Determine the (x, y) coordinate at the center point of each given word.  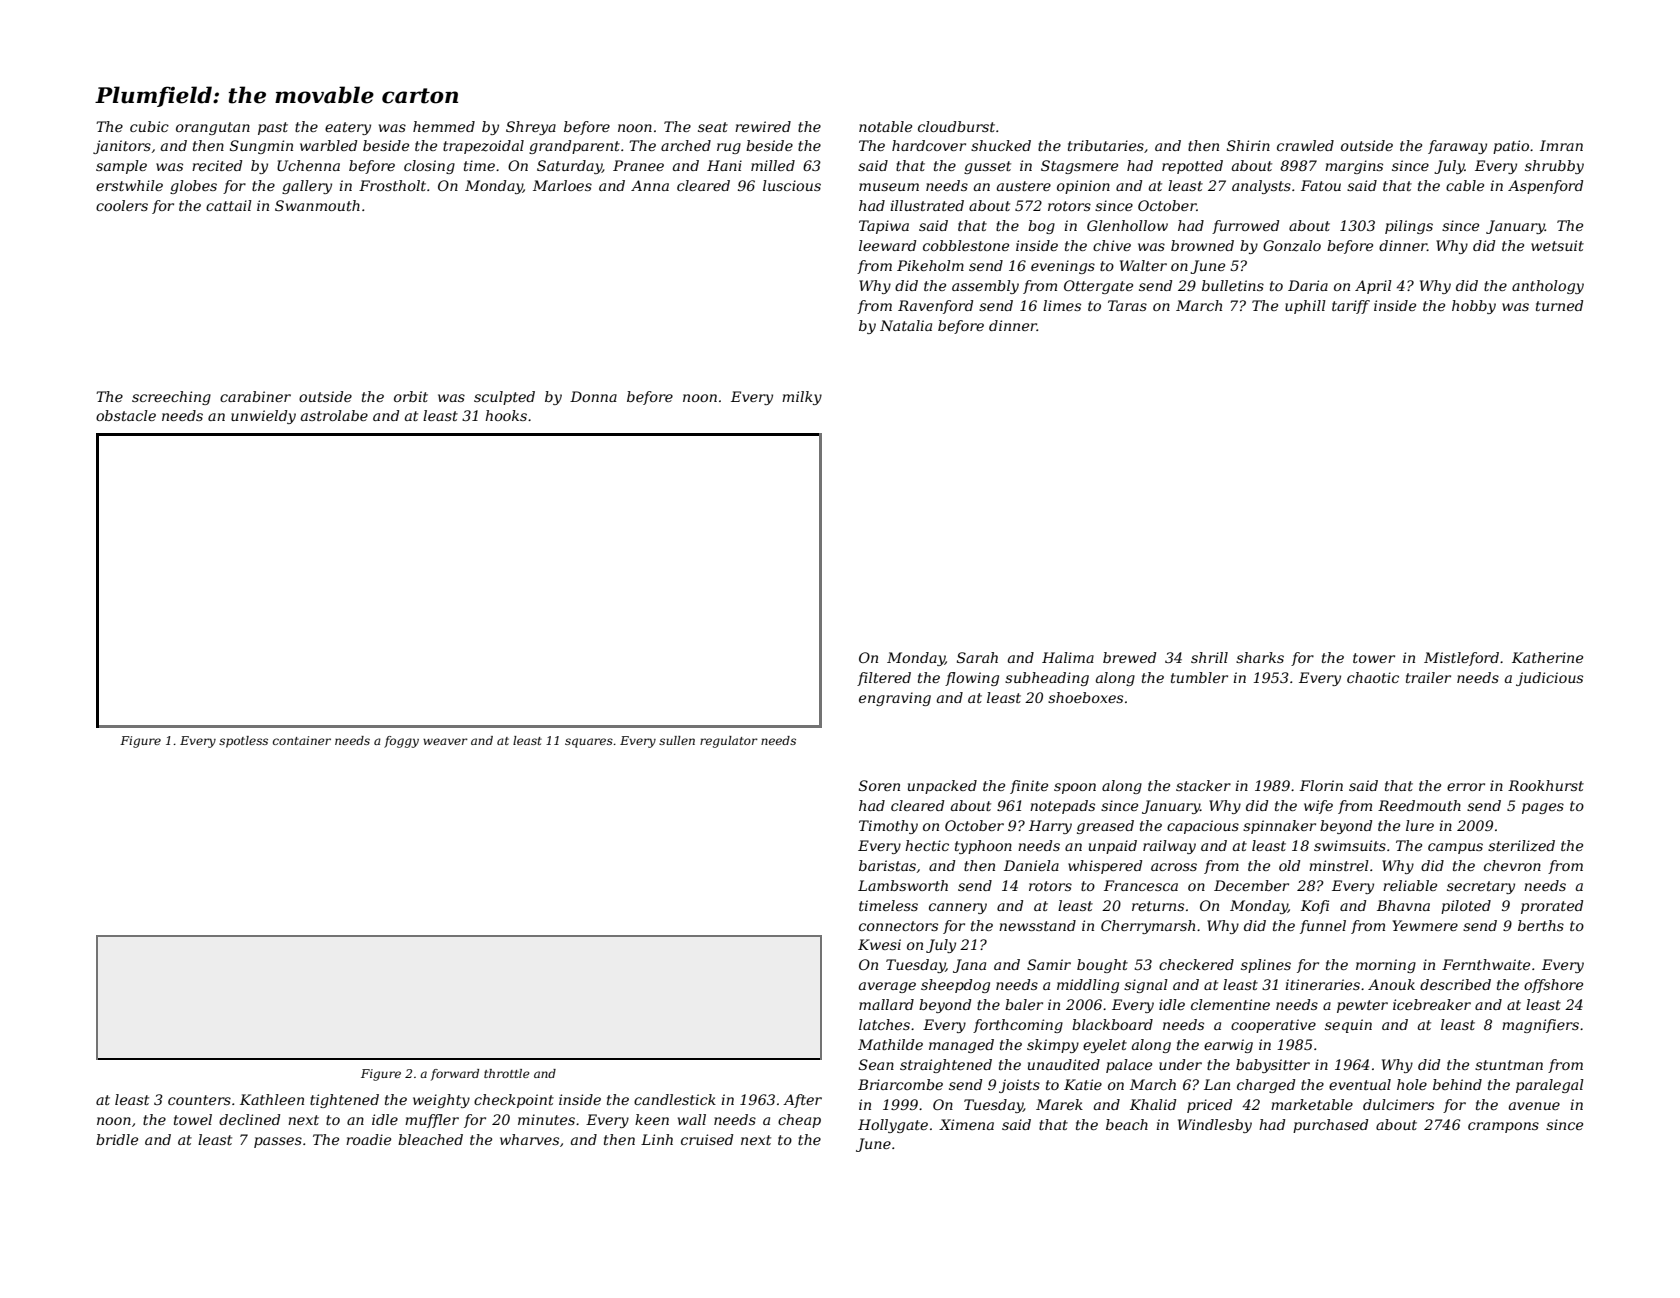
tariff (1351, 307)
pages (1543, 808)
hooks (506, 415)
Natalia (906, 325)
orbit (411, 396)
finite (1029, 787)
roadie (368, 1139)
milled (773, 165)
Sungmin (261, 147)
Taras (1127, 305)
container (302, 740)
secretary (1481, 887)
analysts (1261, 187)
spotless (243, 742)
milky (802, 398)
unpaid (1113, 847)
